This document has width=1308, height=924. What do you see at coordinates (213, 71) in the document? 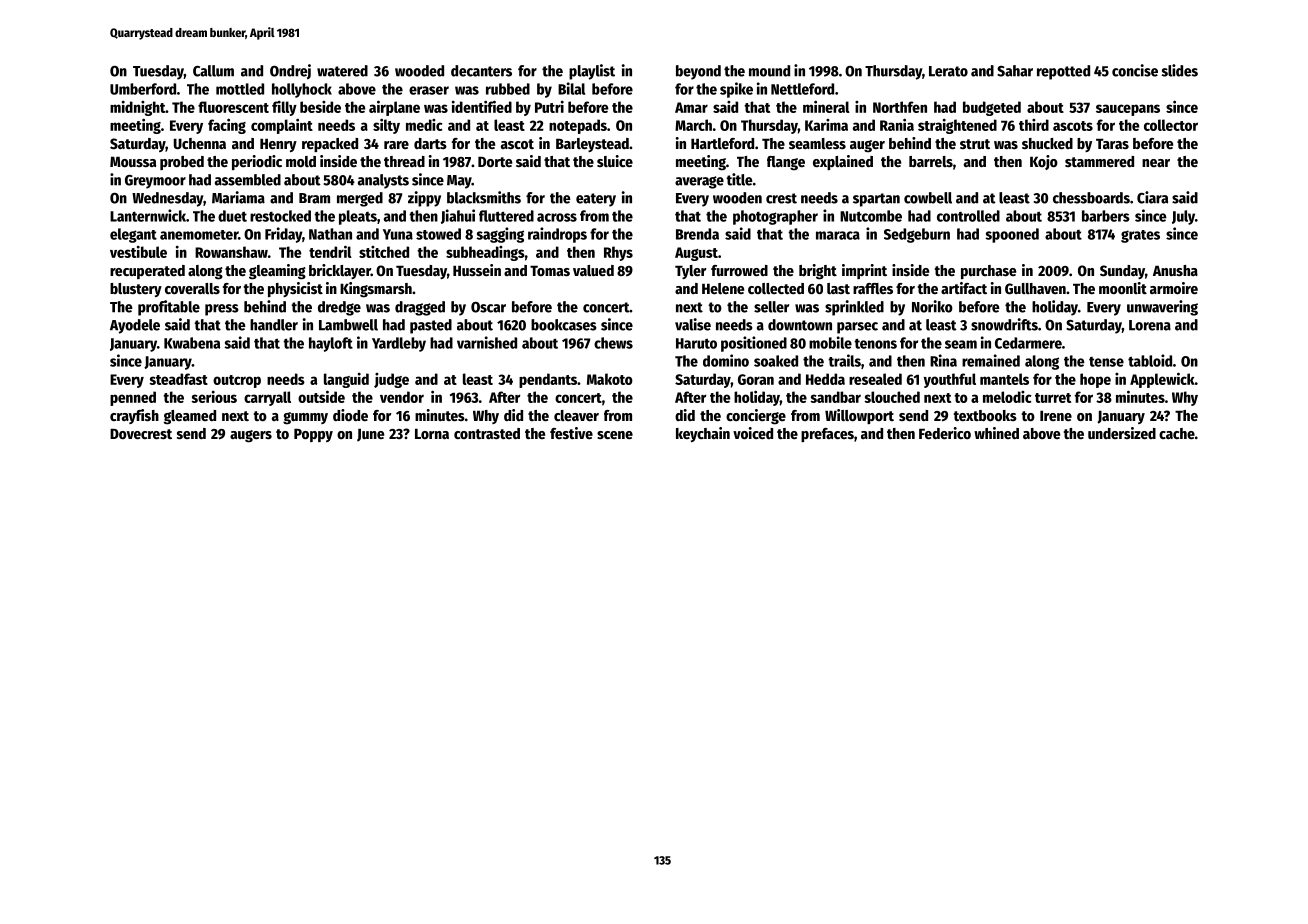
I see `Callum` at bounding box center [213, 71].
